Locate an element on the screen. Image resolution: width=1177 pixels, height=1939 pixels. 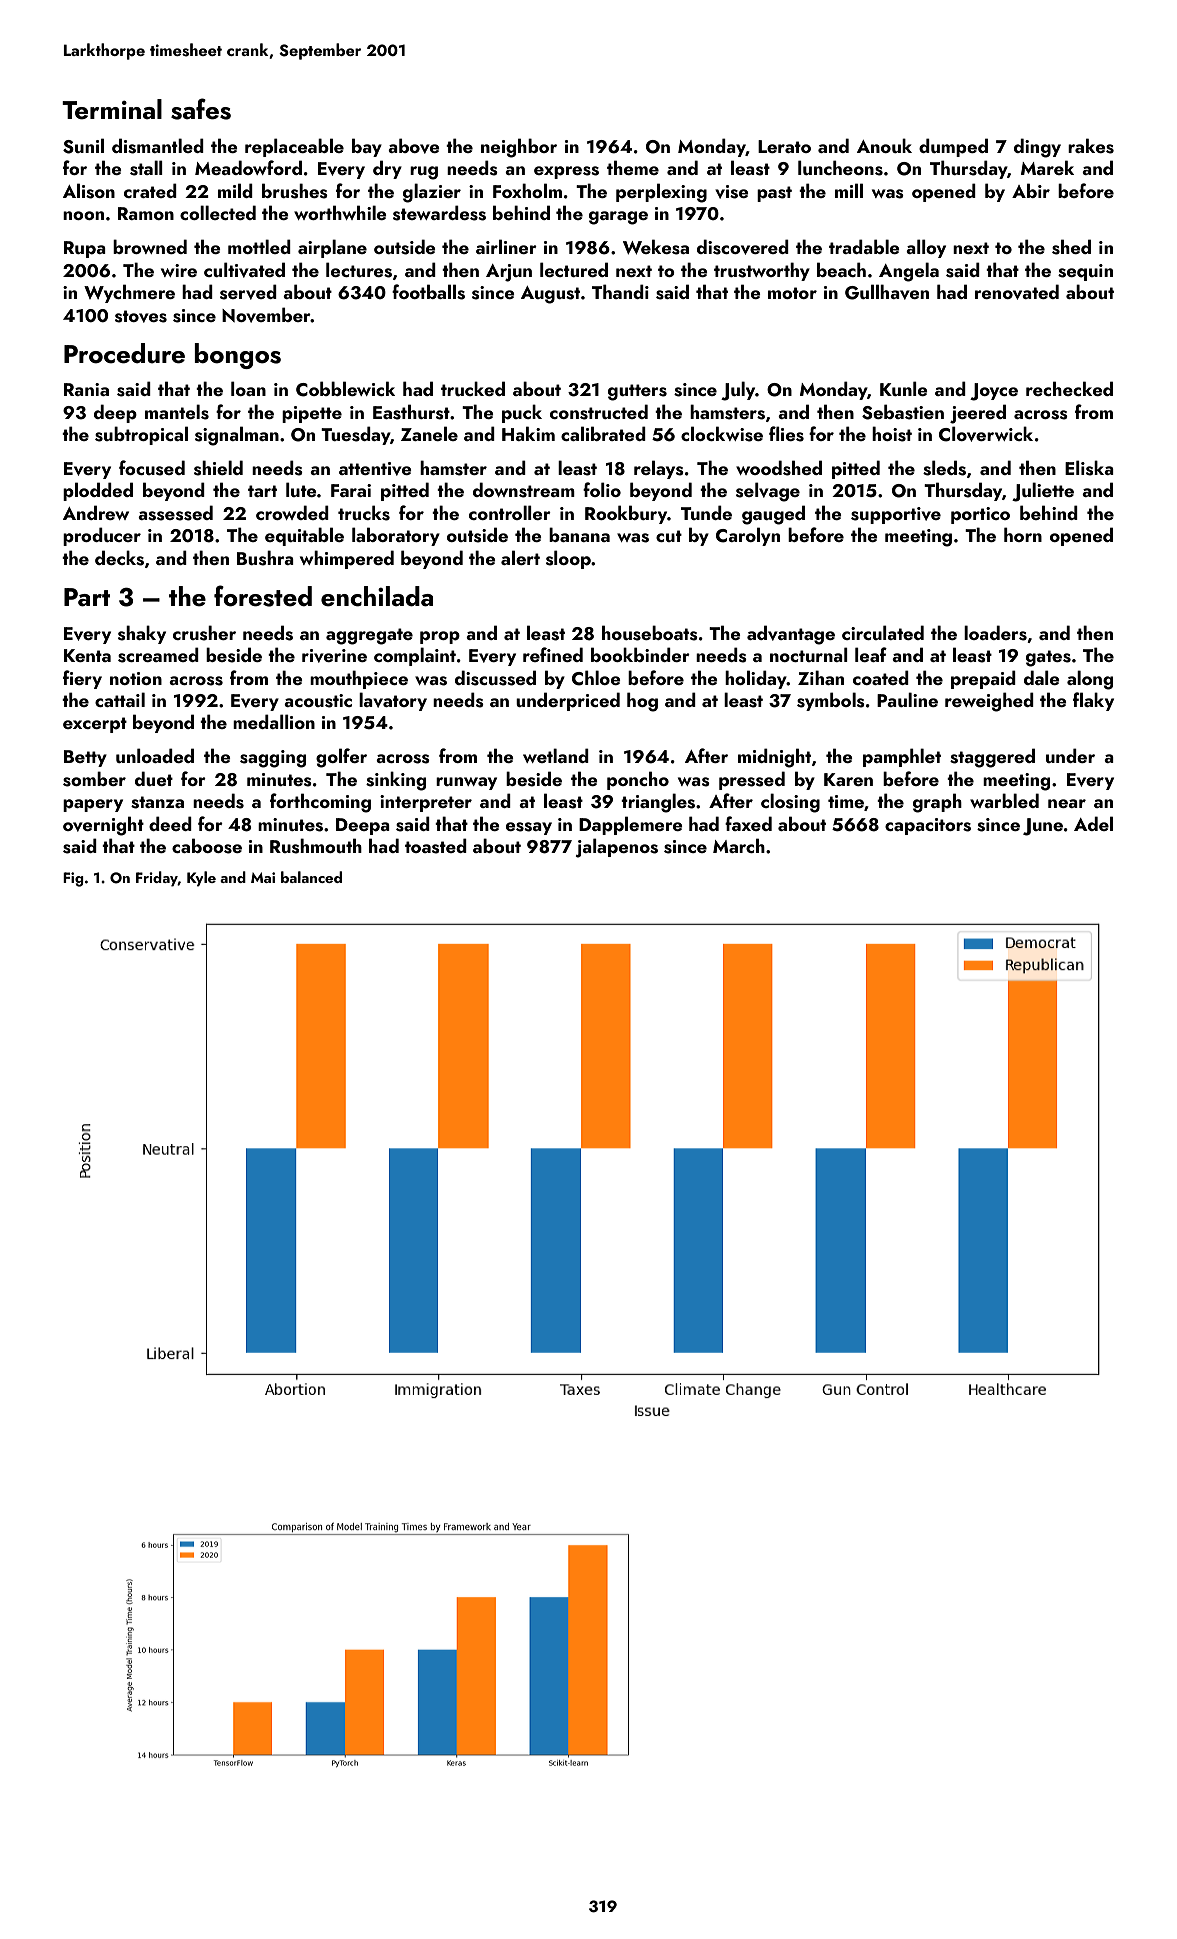
beach is located at coordinates (841, 269).
